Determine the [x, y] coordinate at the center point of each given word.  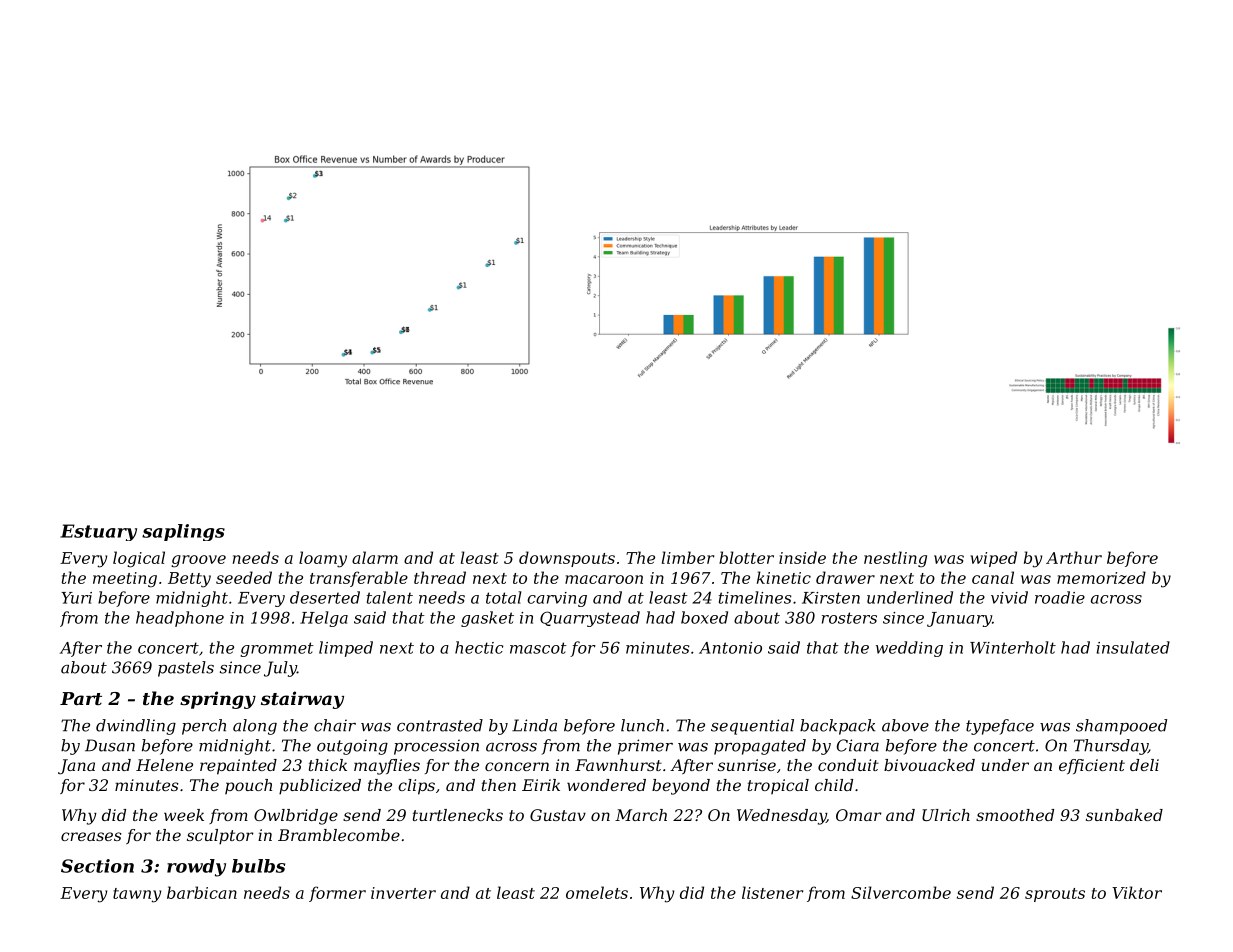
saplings [183, 532]
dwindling [136, 727]
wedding [909, 649]
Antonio [730, 648]
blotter [746, 557]
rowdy [196, 868]
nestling [895, 559]
